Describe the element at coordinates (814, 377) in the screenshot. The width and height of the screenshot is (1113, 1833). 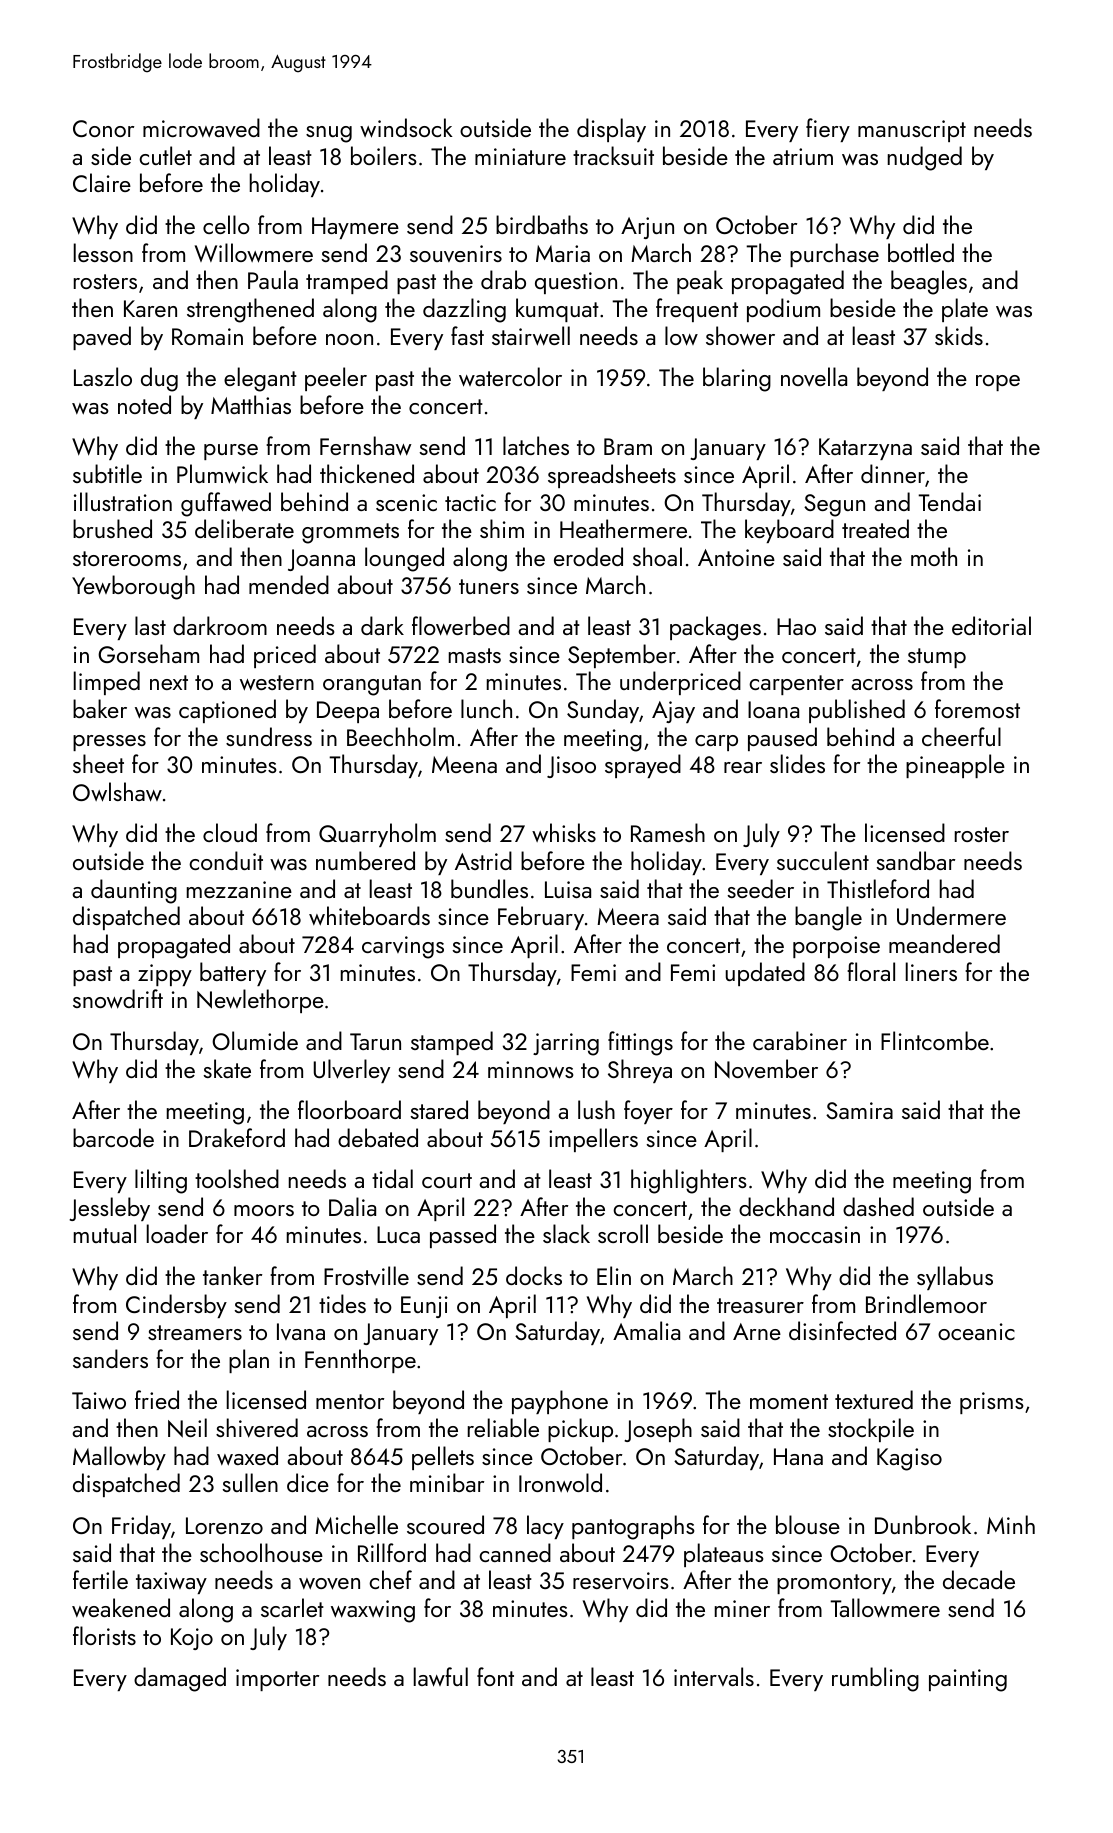
I see `novella` at that location.
